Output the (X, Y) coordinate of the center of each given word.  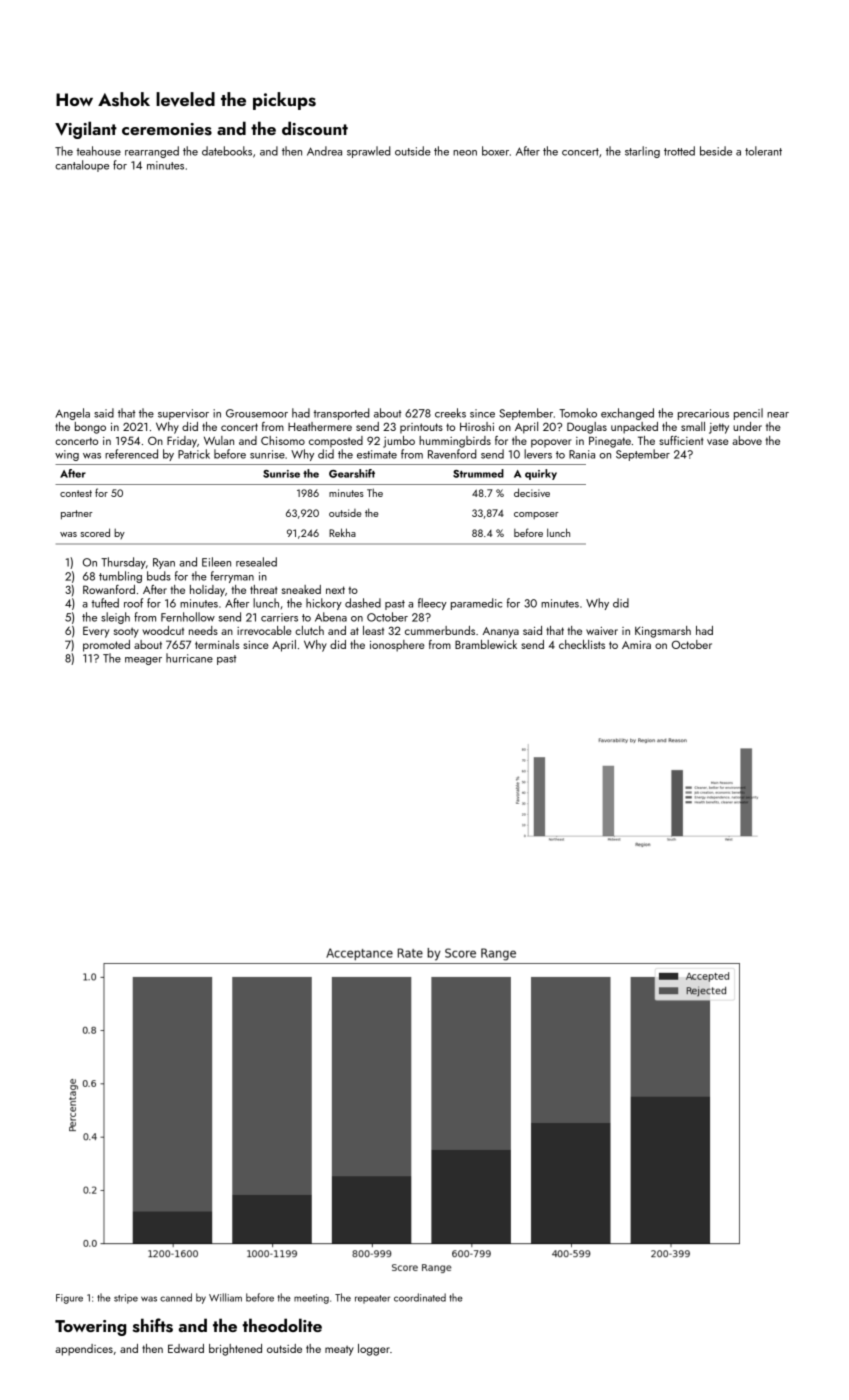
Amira (636, 645)
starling (642, 152)
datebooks (227, 151)
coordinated (420, 1297)
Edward (186, 1348)
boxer (495, 151)
